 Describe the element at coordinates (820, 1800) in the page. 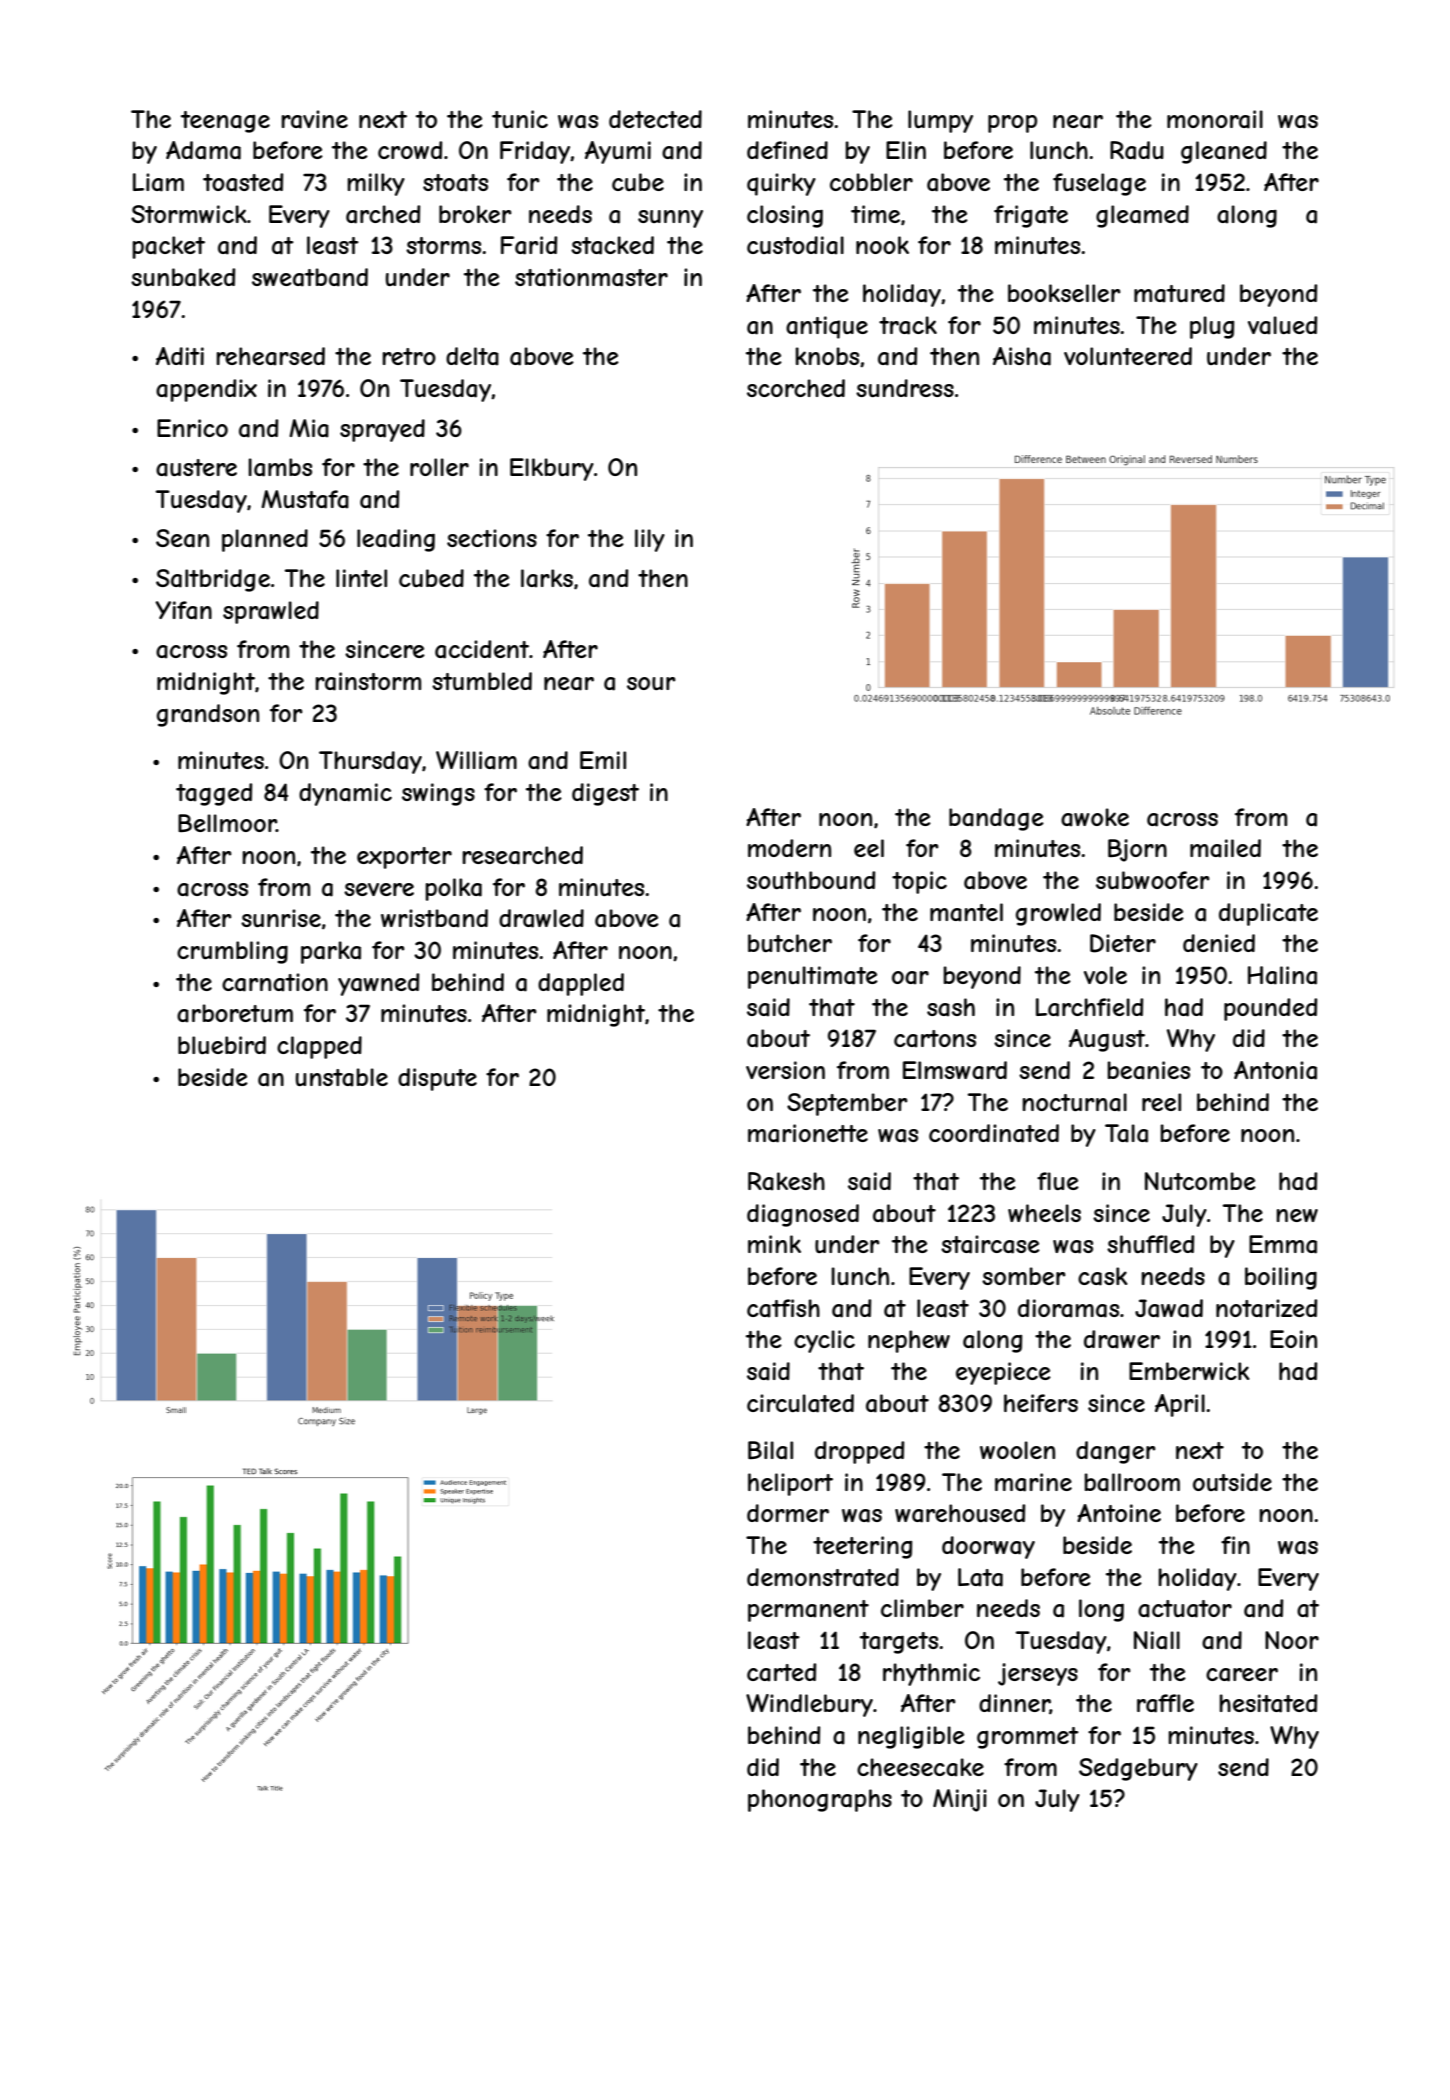

I see `phonographs` at that location.
